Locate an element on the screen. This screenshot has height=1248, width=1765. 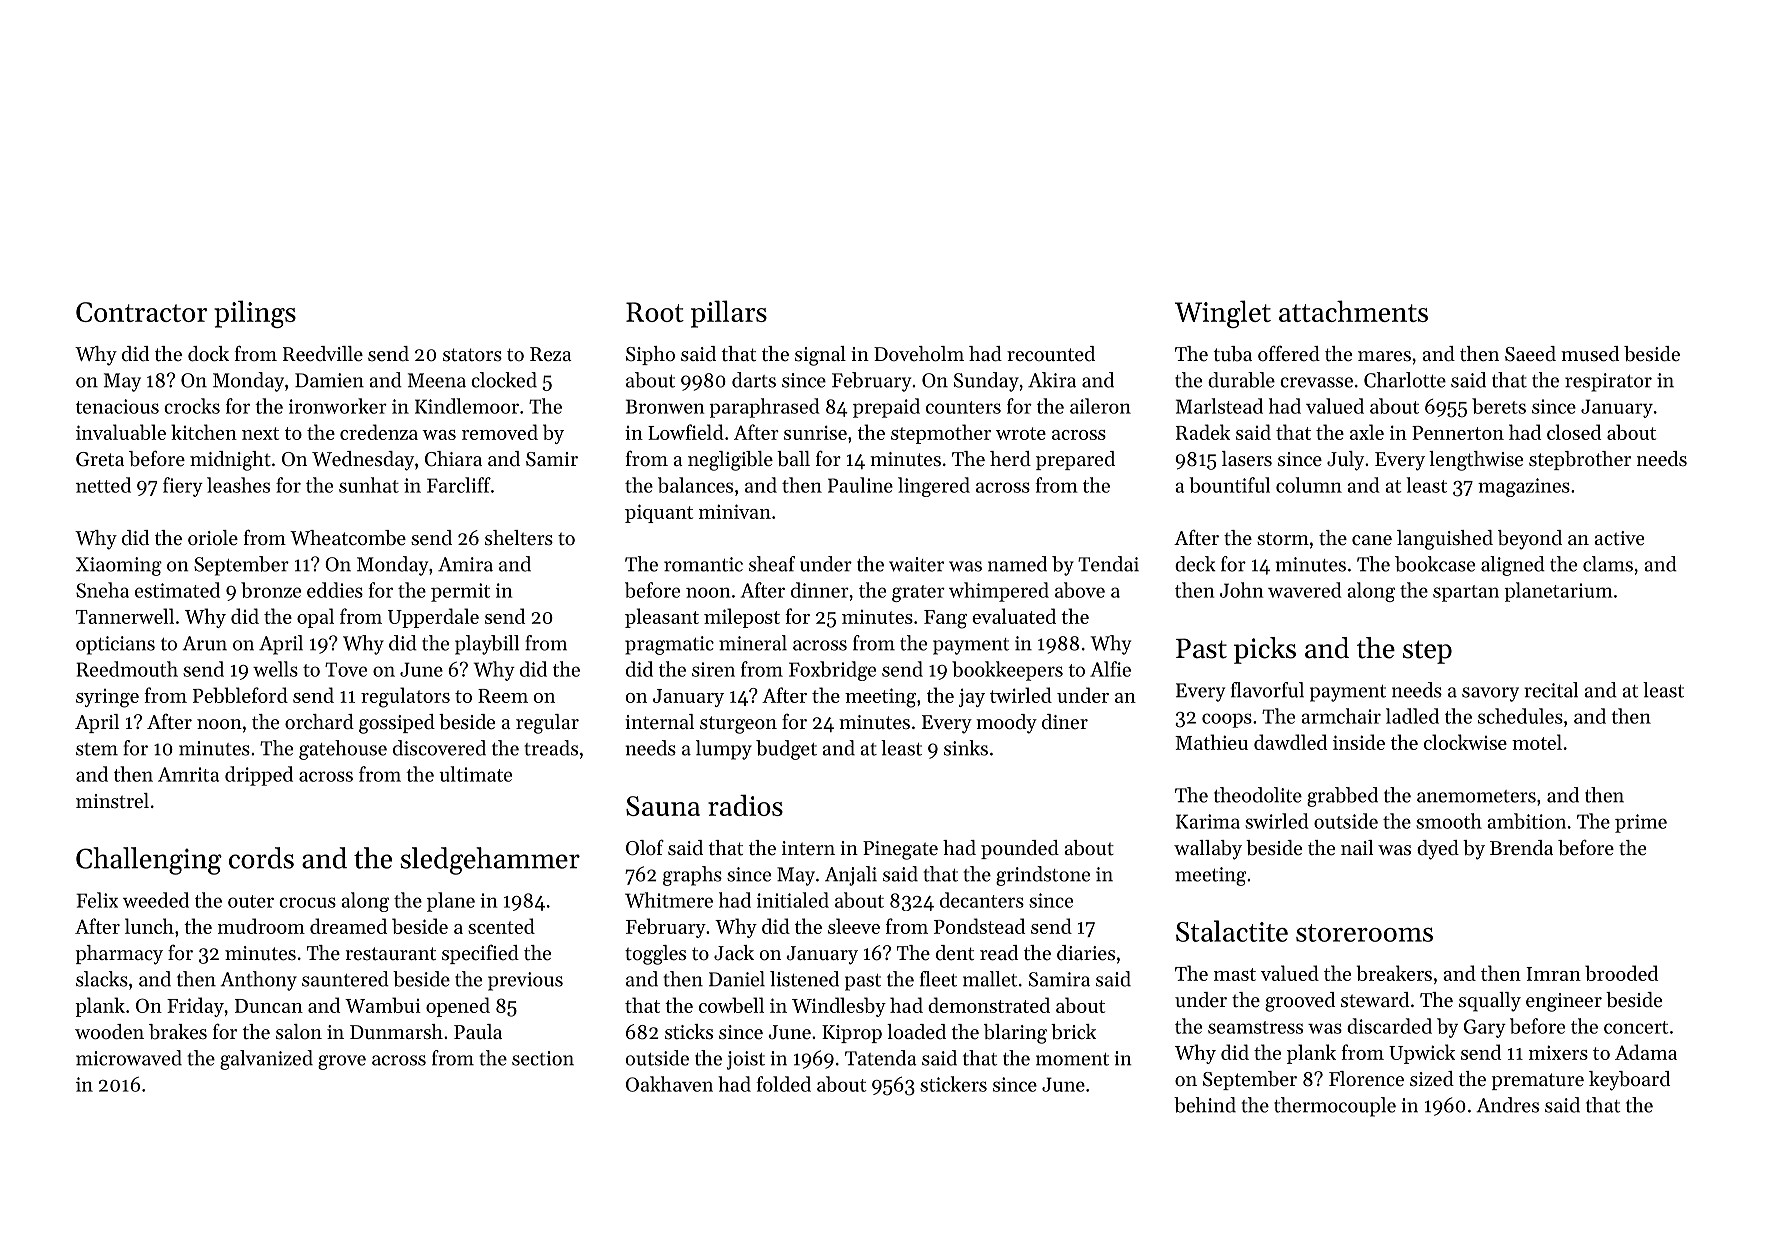
Sneha is located at coordinates (102, 590).
